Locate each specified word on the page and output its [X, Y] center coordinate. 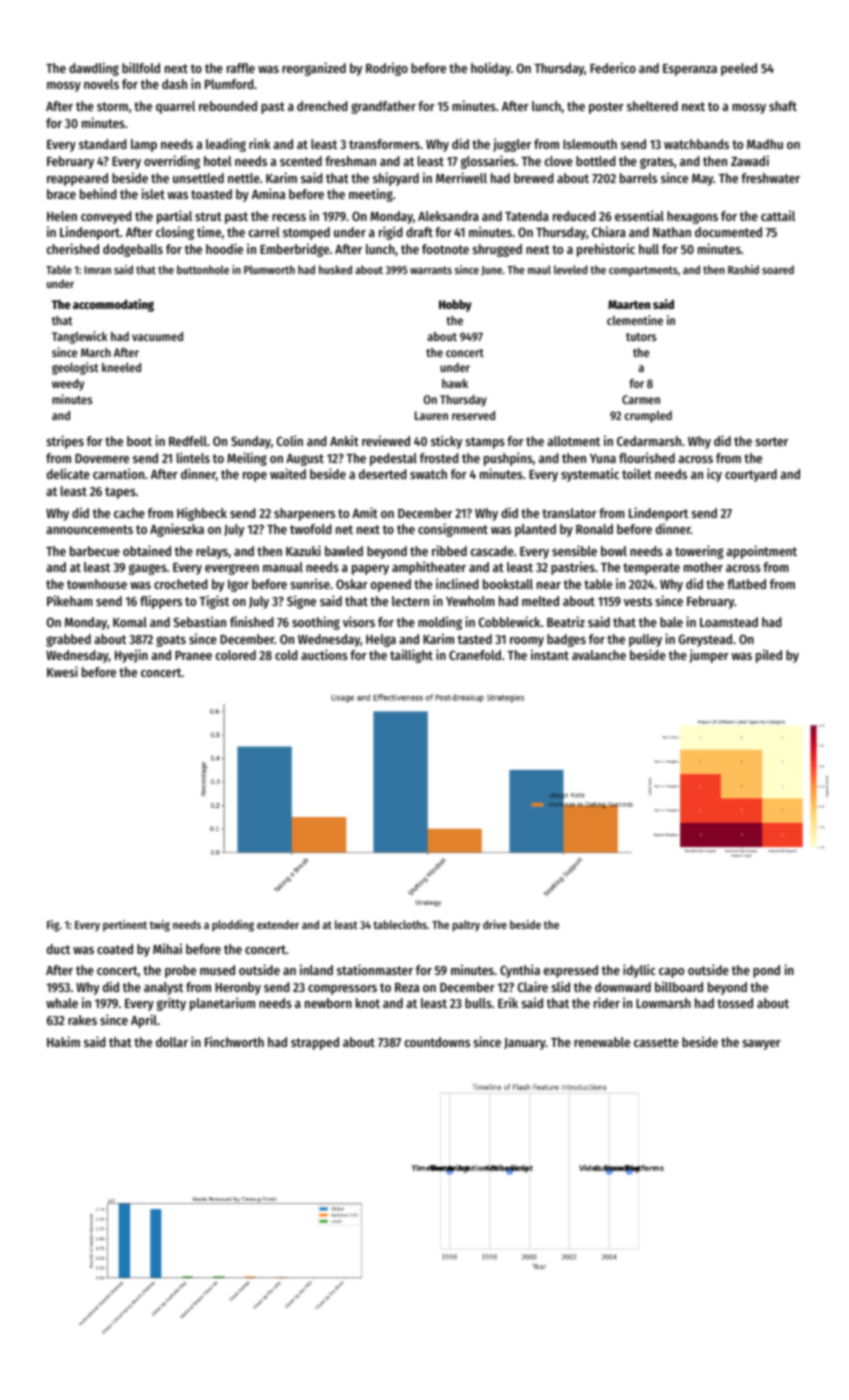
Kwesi [62, 671]
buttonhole [203, 269]
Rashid [743, 269]
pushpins [508, 459]
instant [550, 654]
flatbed [746, 584]
